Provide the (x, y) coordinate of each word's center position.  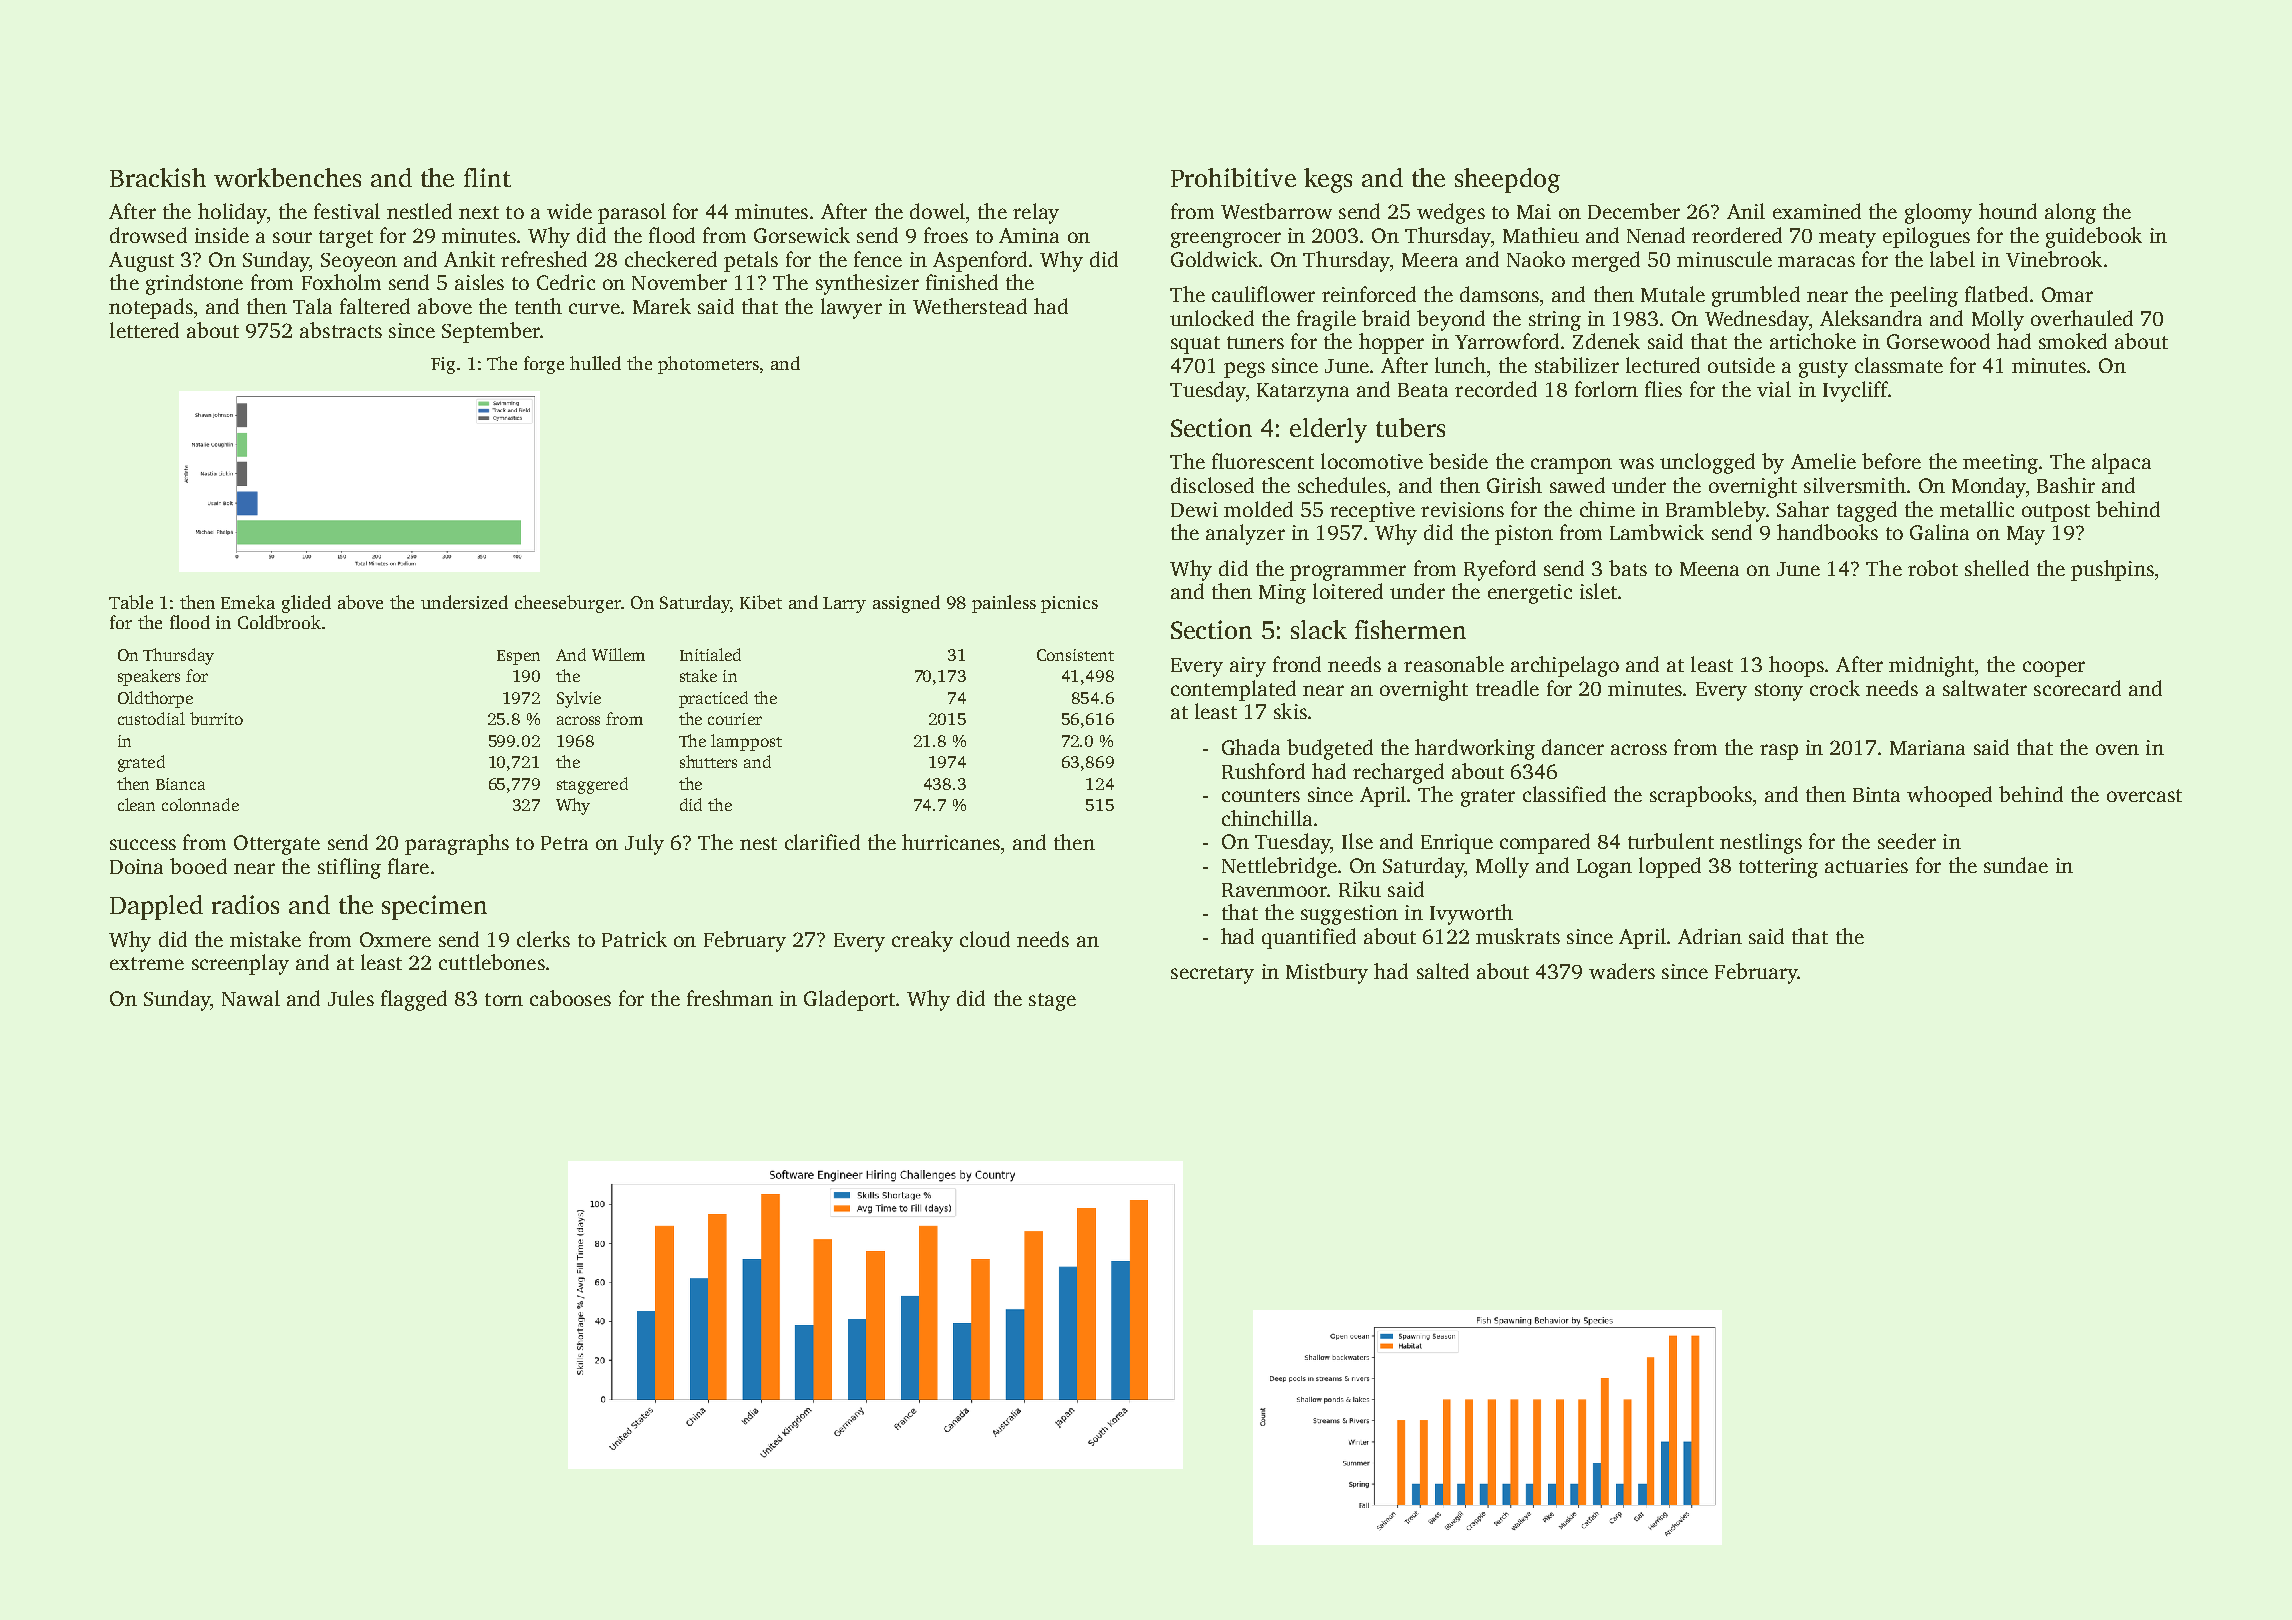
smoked (2073, 341)
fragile (1326, 320)
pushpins (2112, 570)
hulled (595, 363)
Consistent (1075, 655)
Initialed (710, 654)
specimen (434, 907)
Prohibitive (1233, 177)
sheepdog (1507, 180)
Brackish (158, 177)
